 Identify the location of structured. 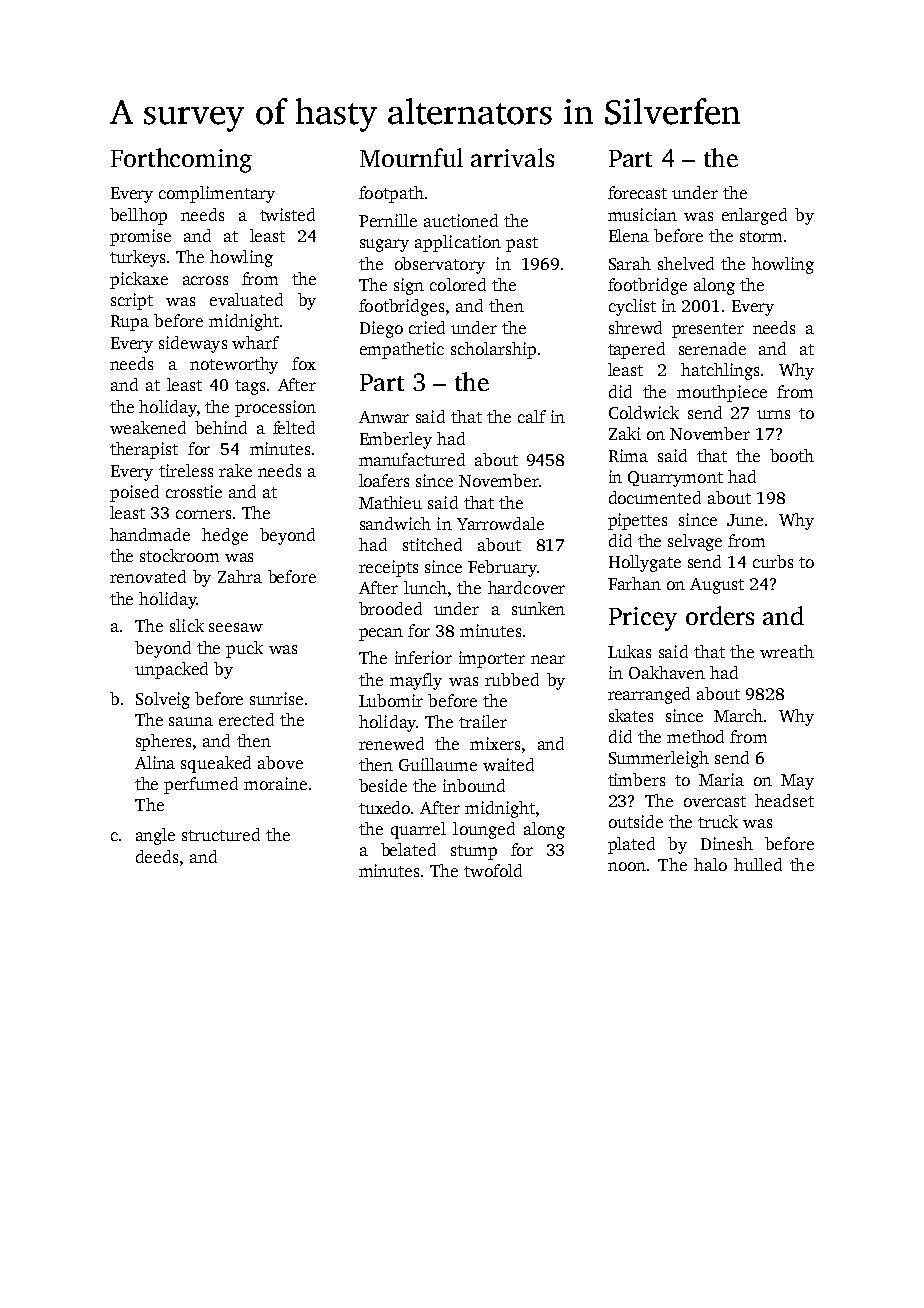
(221, 834).
